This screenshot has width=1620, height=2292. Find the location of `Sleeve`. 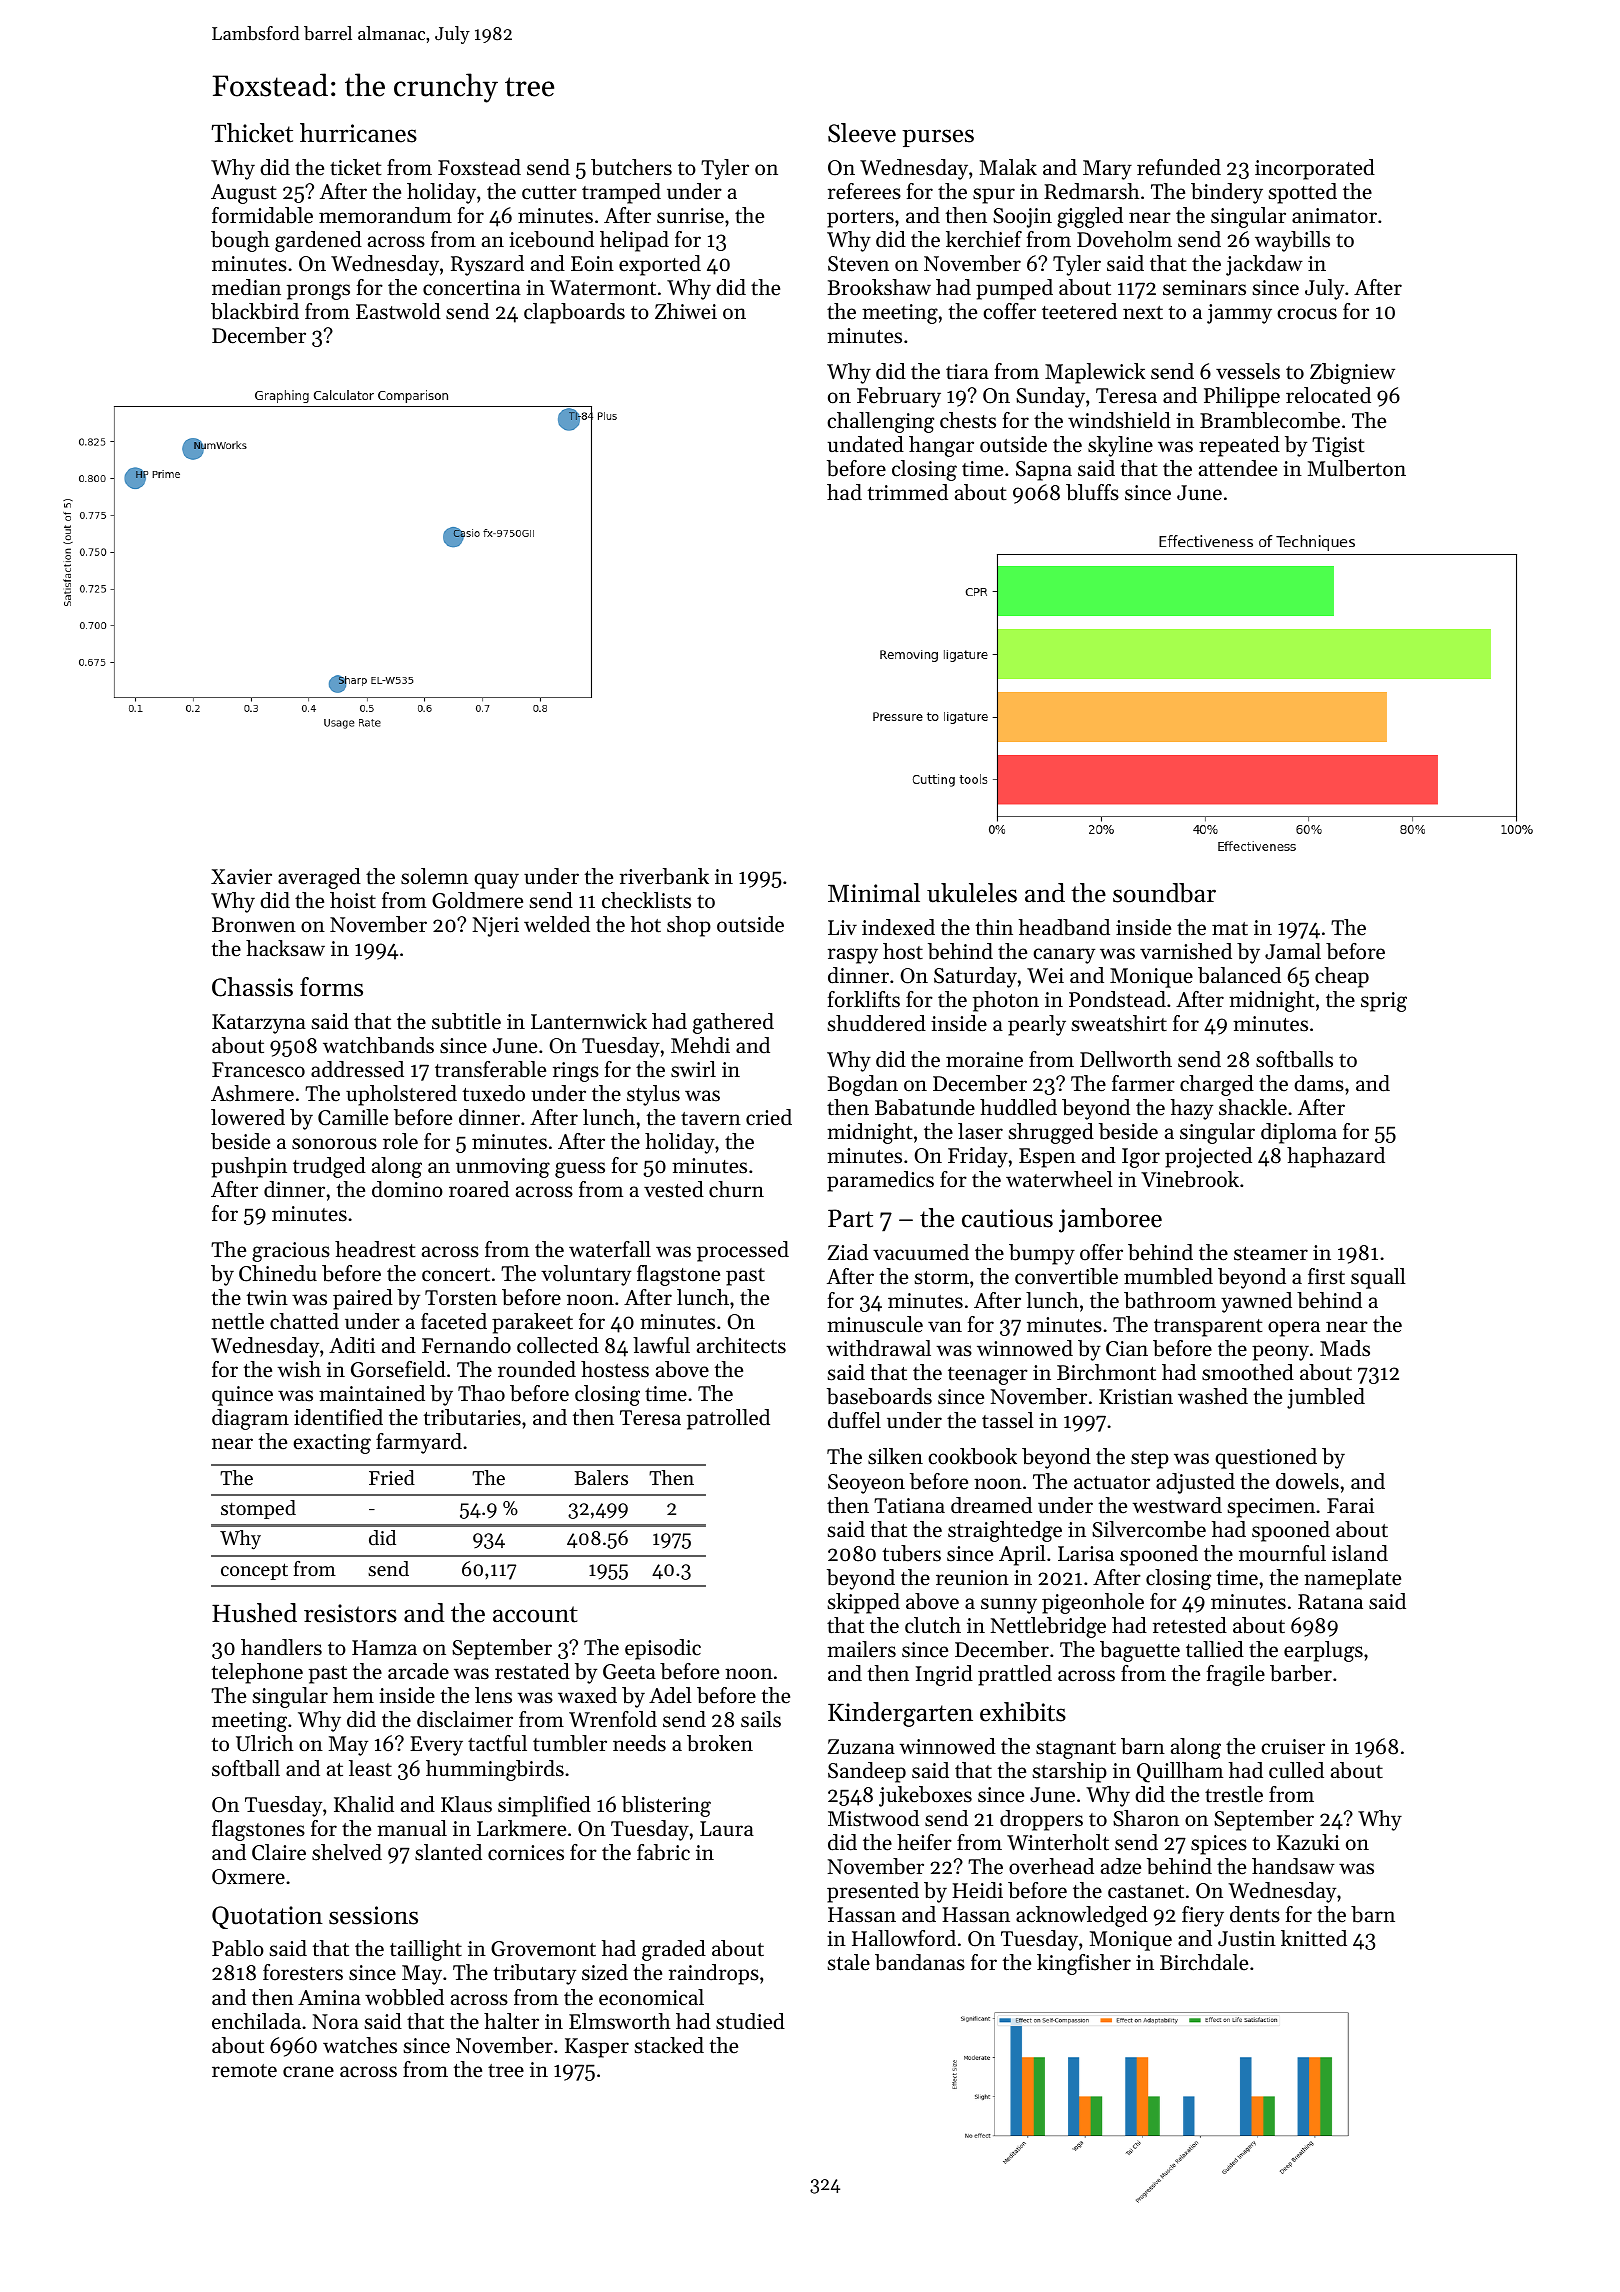

Sleeve is located at coordinates (862, 133).
